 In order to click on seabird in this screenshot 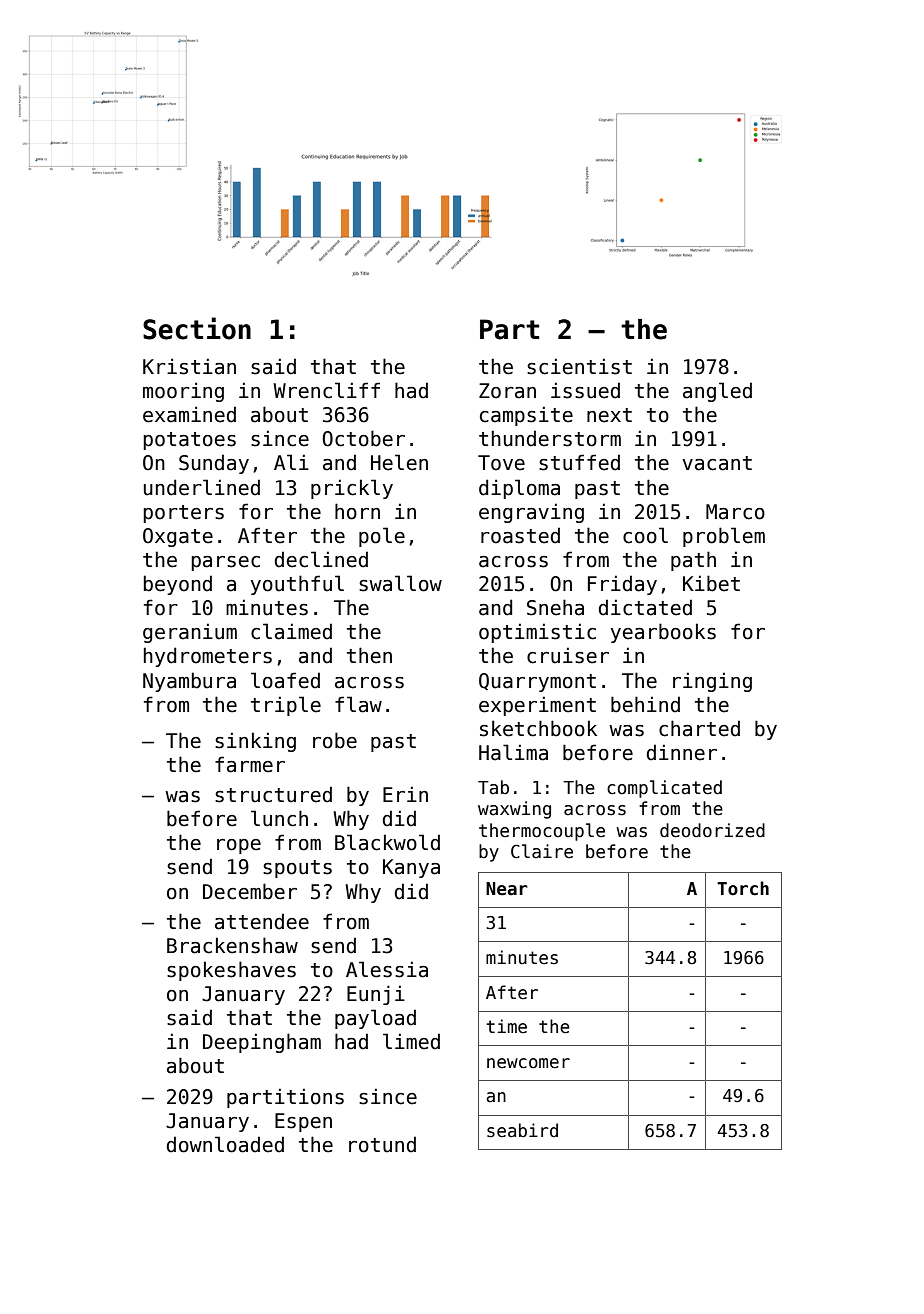, I will do `click(522, 1130)`.
